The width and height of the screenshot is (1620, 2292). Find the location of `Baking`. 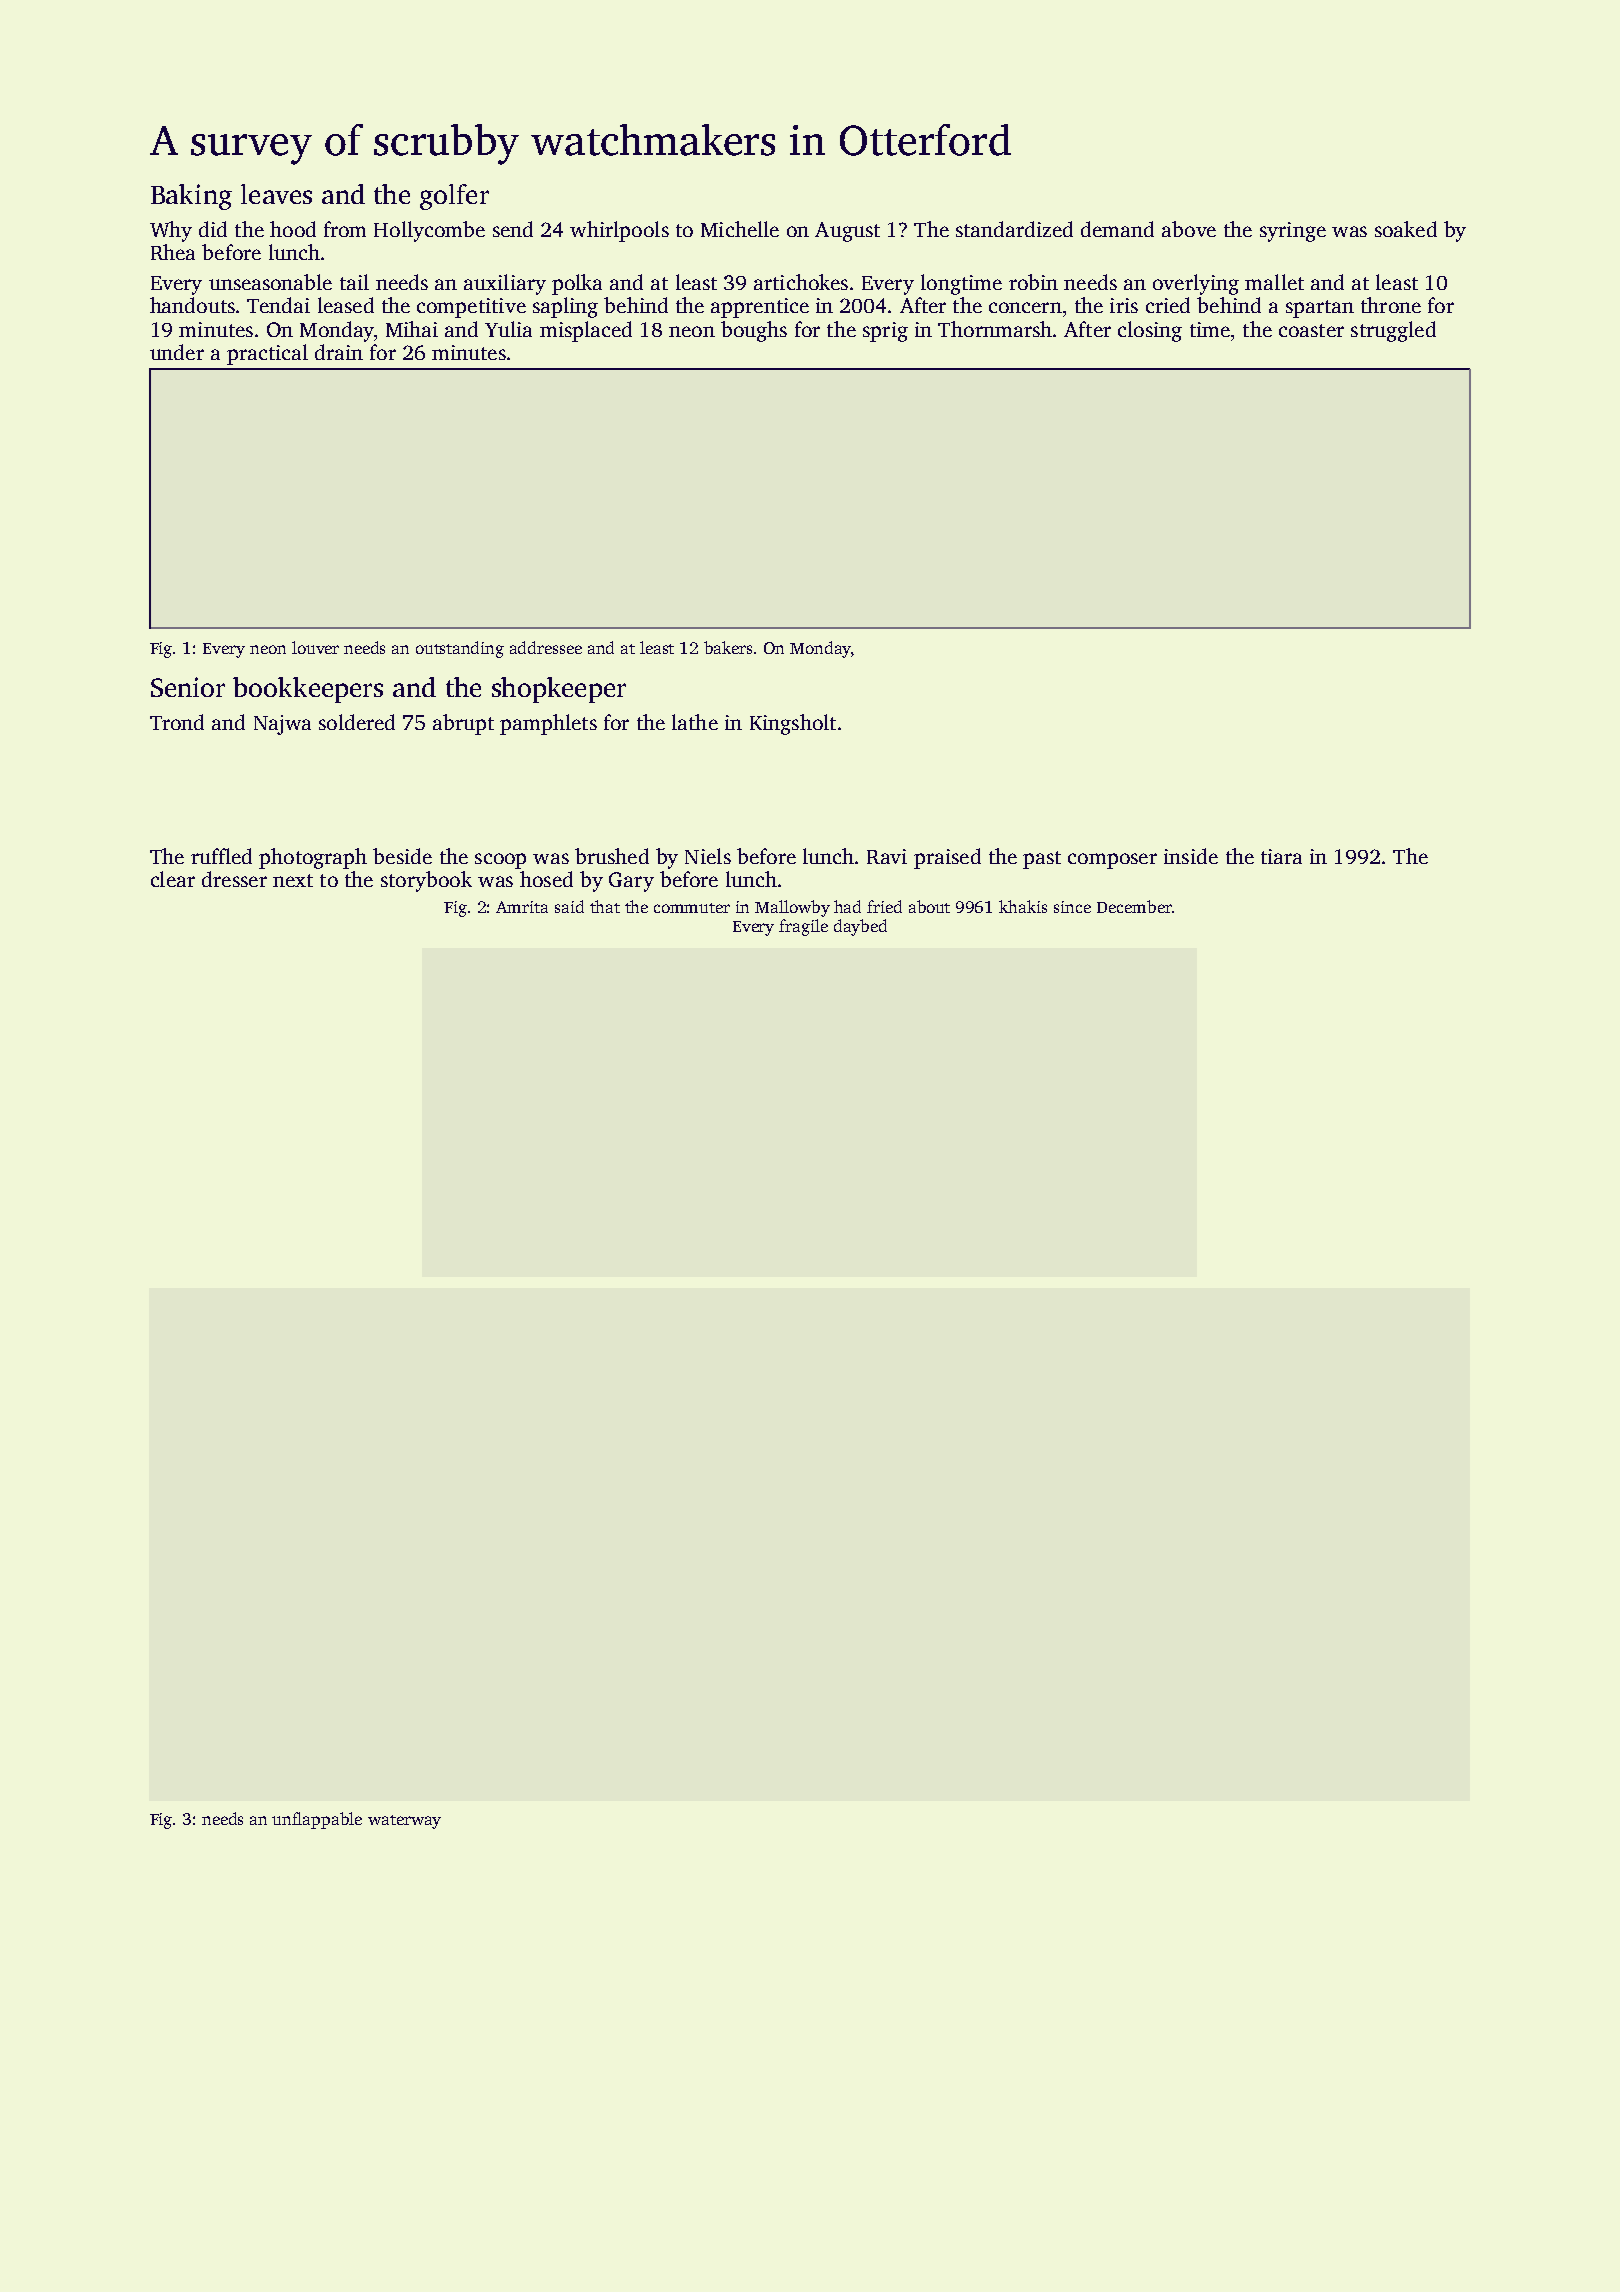

Baking is located at coordinates (191, 197).
